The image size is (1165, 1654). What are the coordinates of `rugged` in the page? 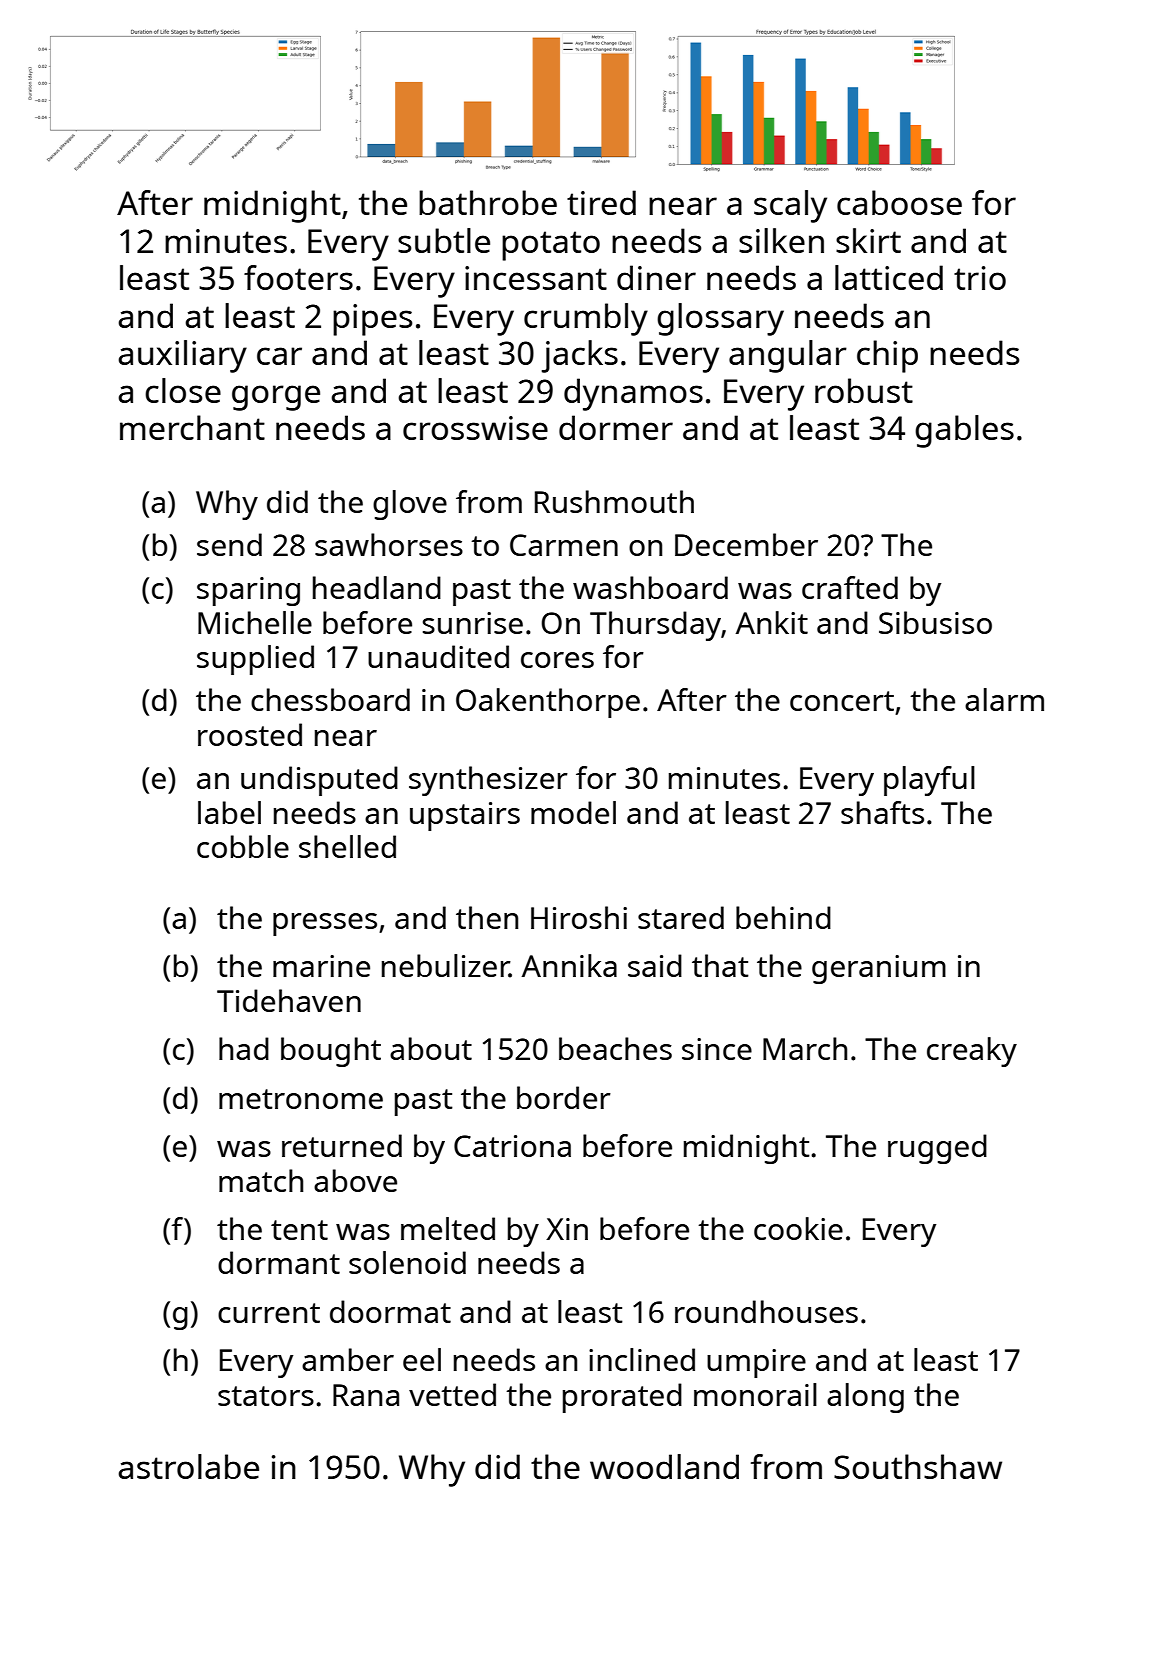 It's located at (937, 1149).
